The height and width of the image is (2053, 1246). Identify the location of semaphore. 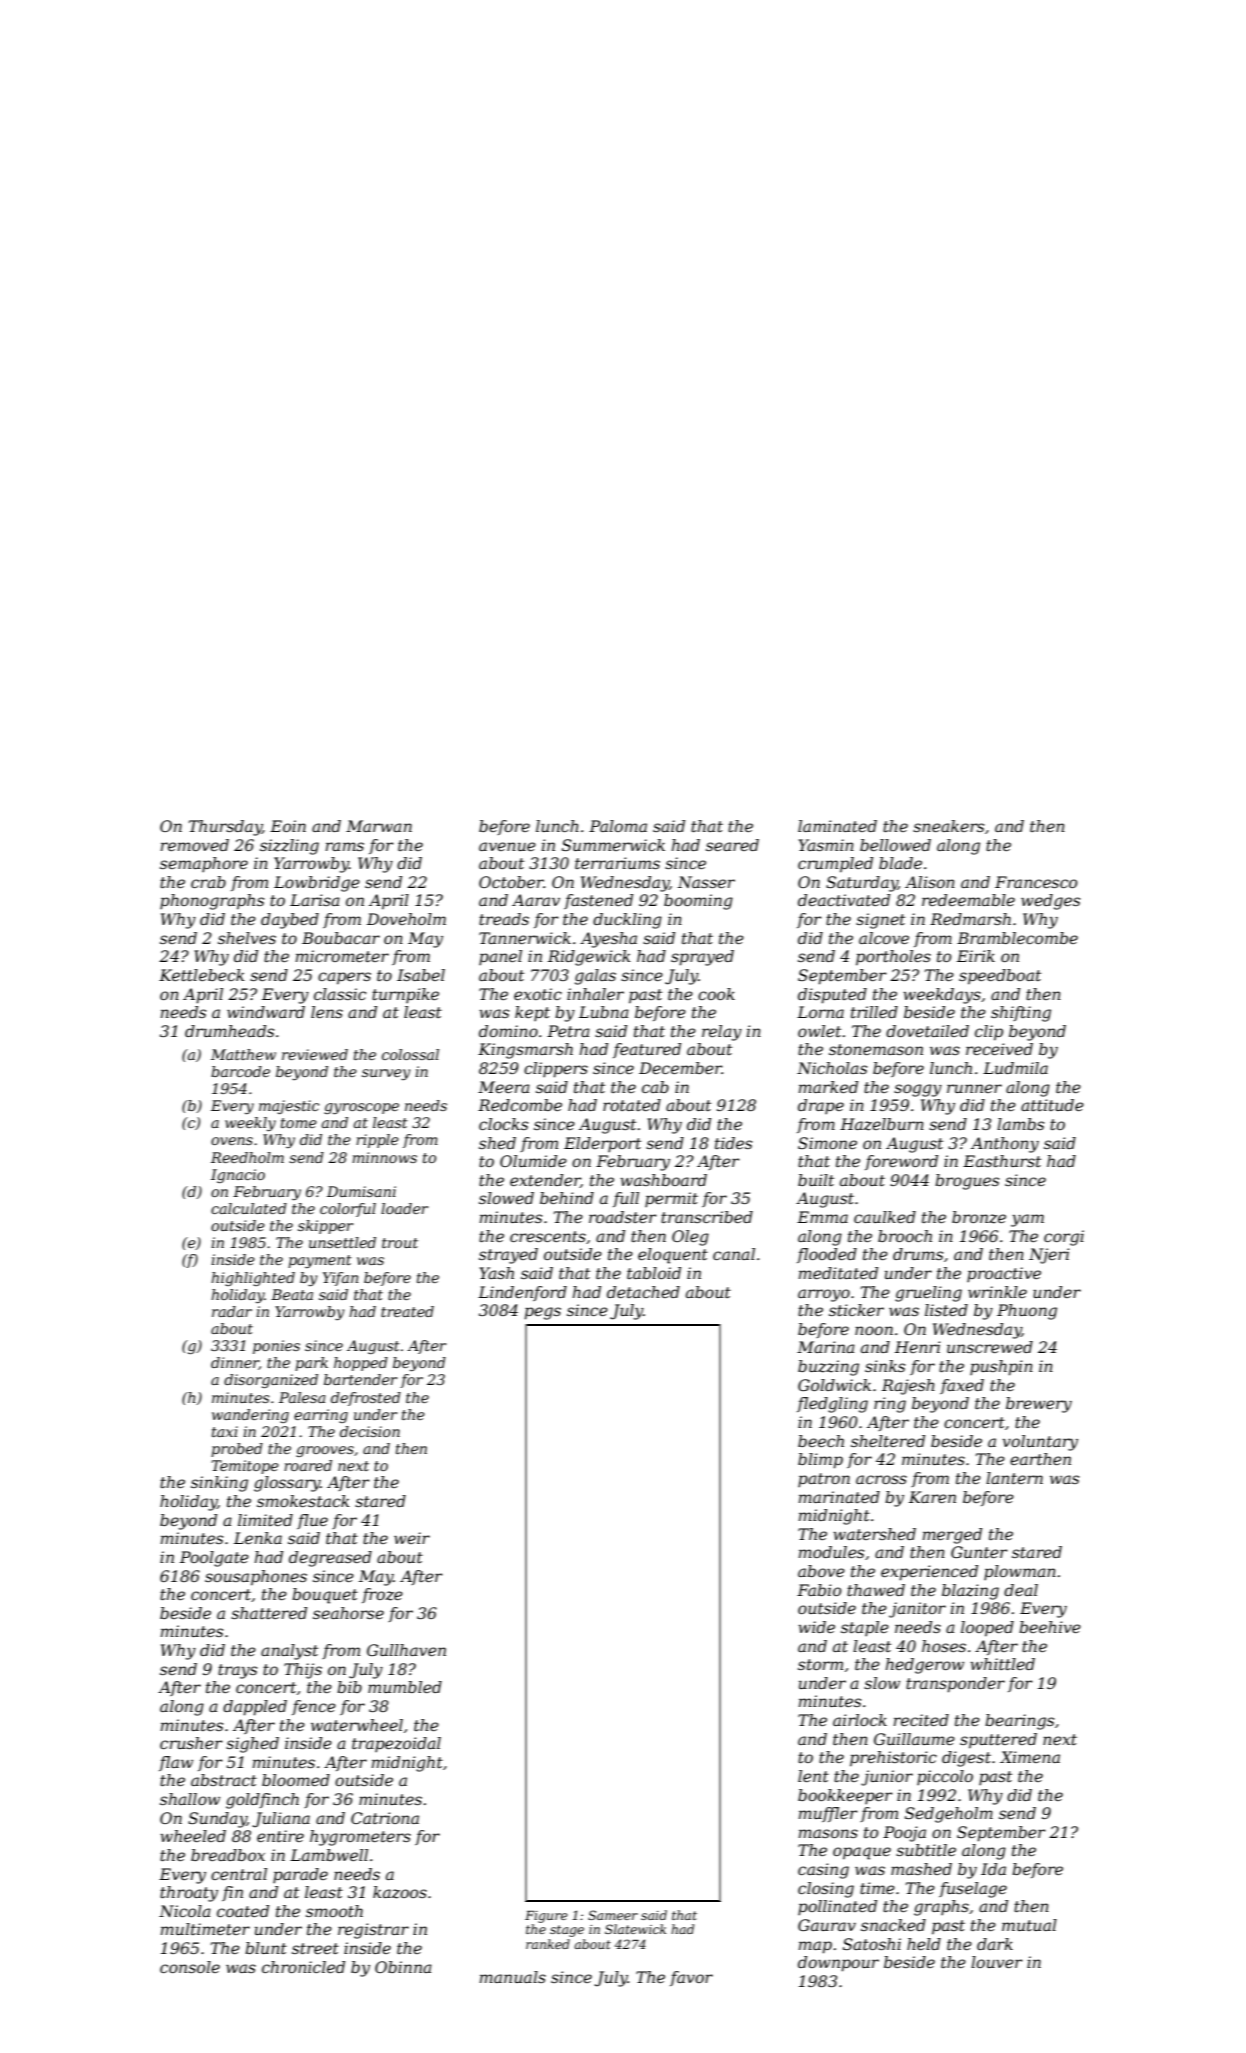
(204, 864).
